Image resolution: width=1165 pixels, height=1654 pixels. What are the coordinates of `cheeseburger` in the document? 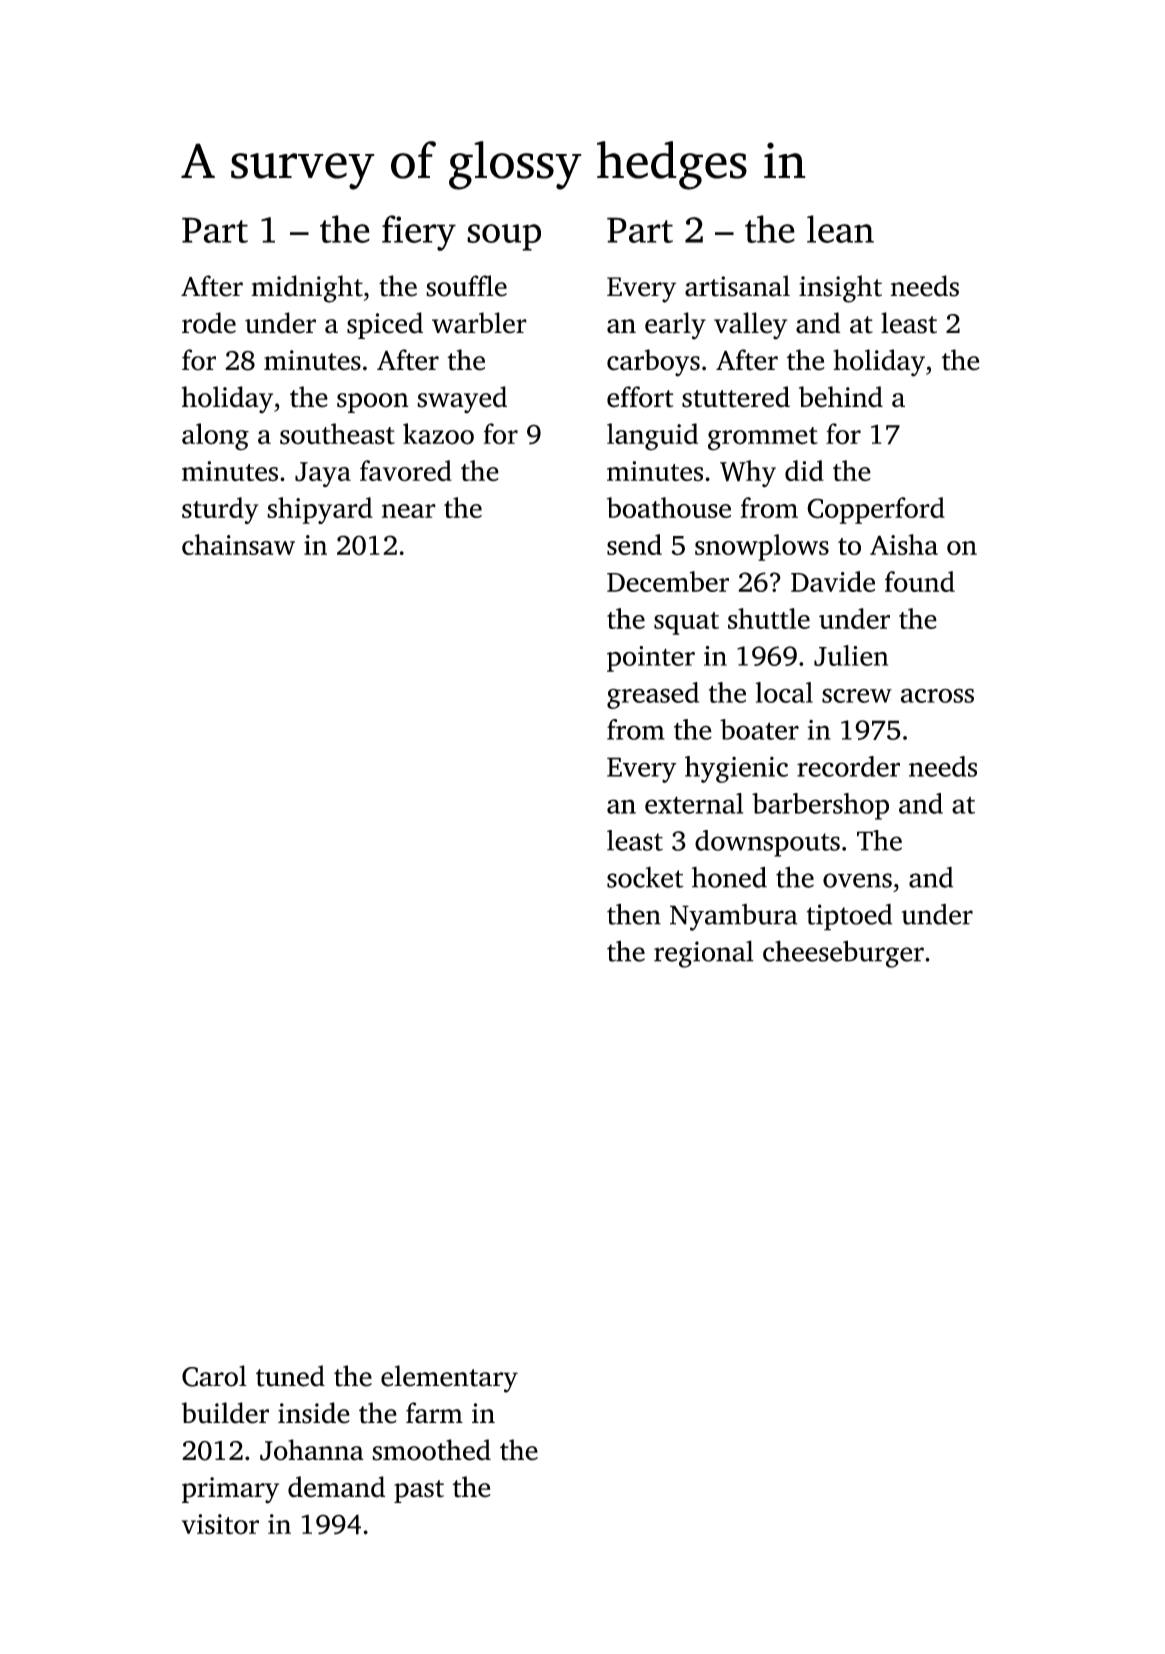 It's located at (843, 954).
